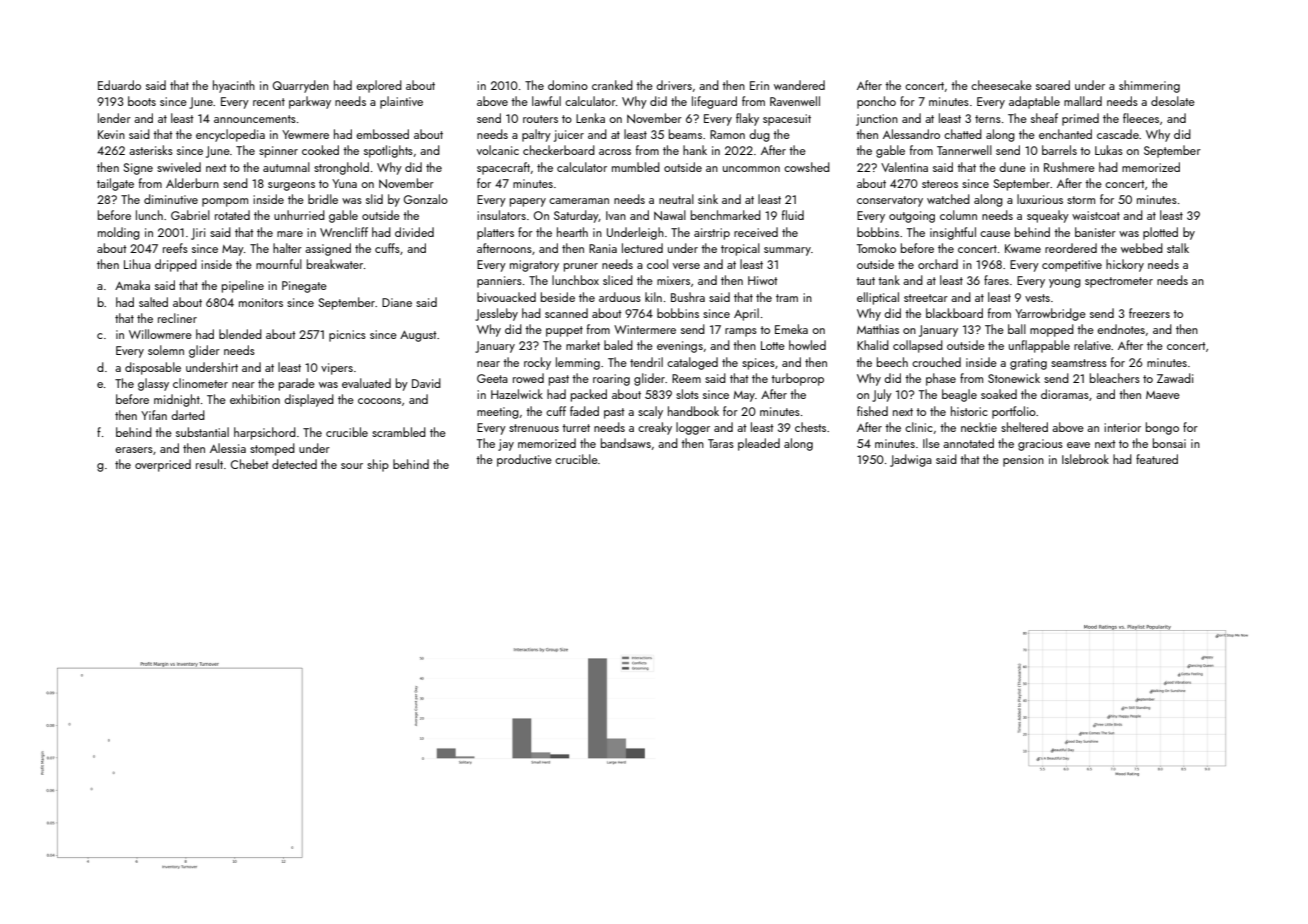  I want to click on vipers, so click(337, 369).
